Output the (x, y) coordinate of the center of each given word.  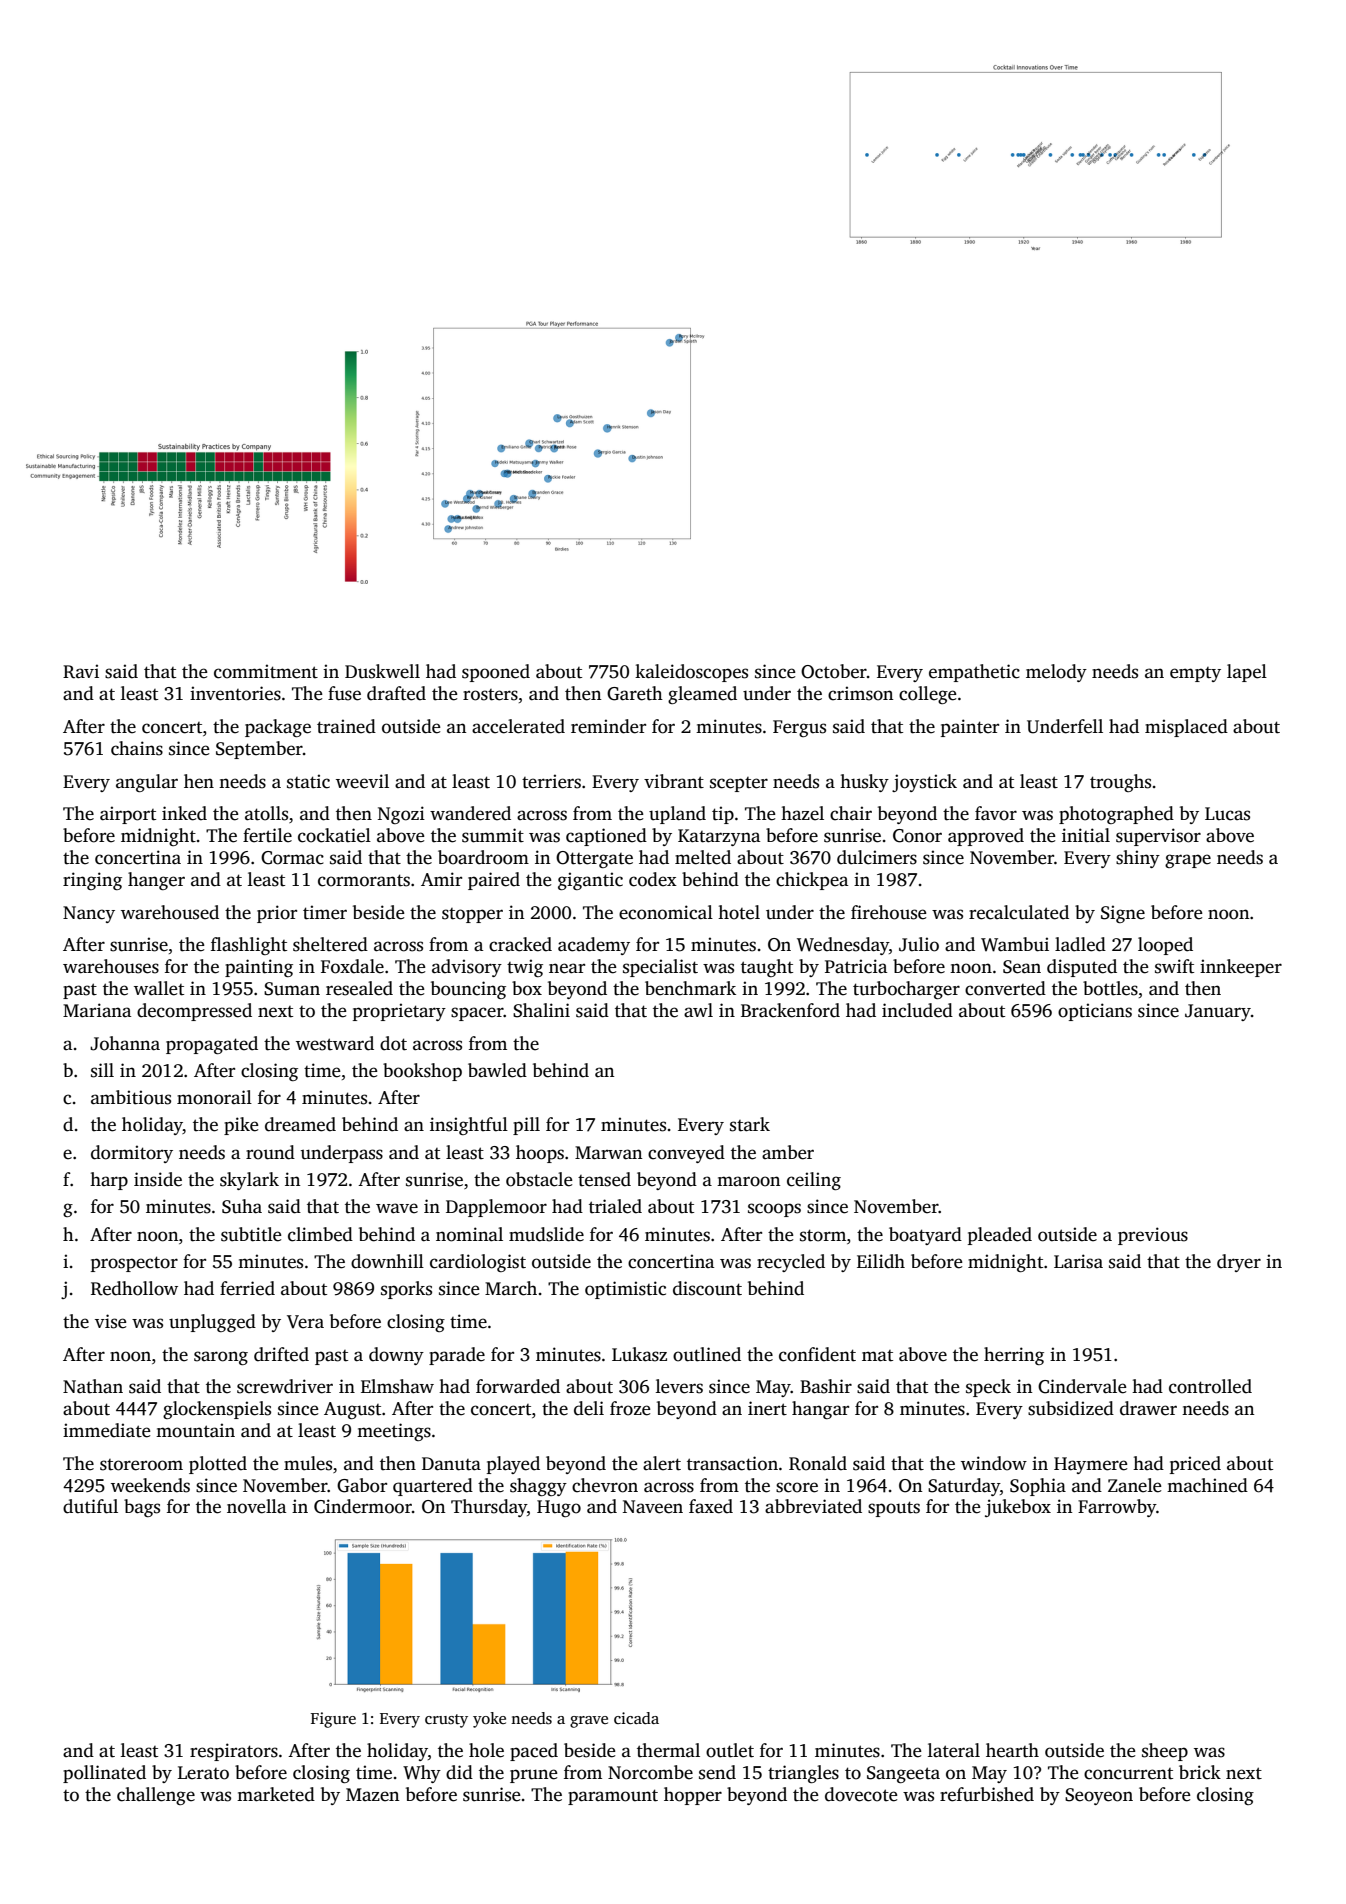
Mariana (97, 1010)
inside (158, 1179)
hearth (1012, 1750)
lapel (1247, 673)
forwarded (518, 1386)
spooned (496, 673)
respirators (234, 1752)
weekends (150, 1485)
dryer (1239, 1263)
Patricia (856, 966)
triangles (803, 1774)
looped (1165, 946)
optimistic (625, 1290)
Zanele (1135, 1485)
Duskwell (382, 671)
